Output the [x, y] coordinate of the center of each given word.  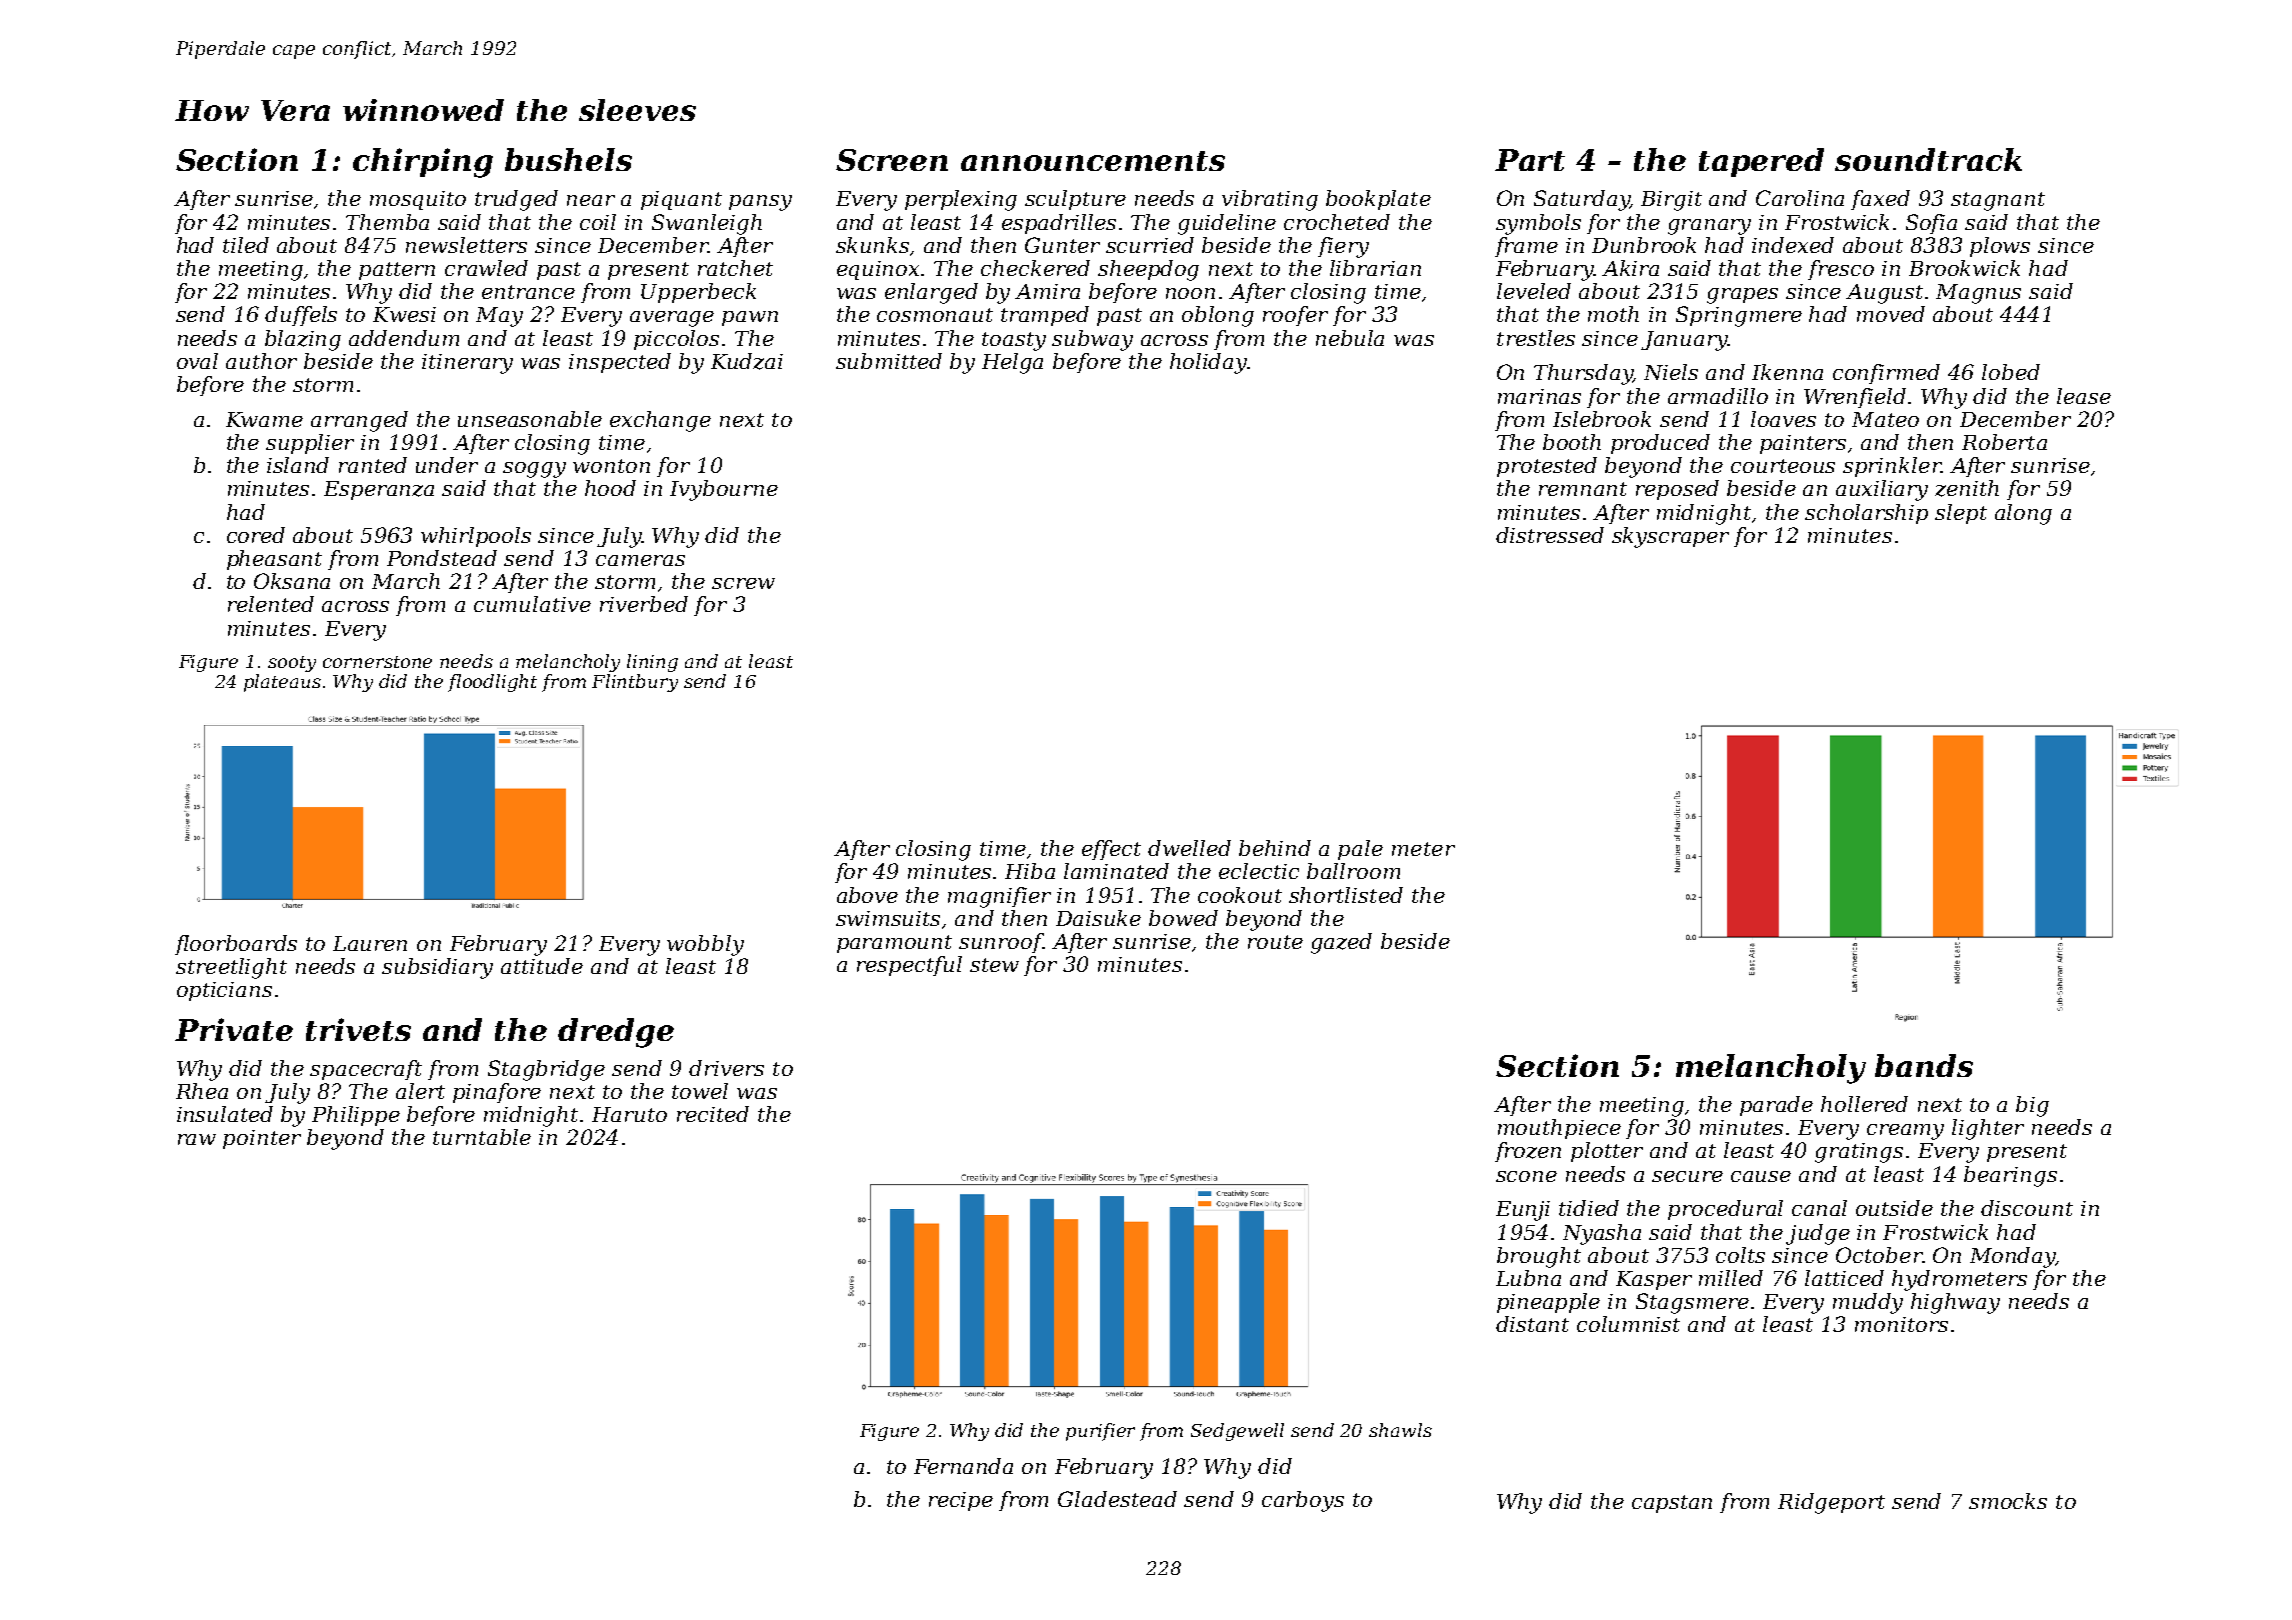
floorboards [236, 945]
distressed [1550, 535]
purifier [1100, 1432]
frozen [1528, 1152]
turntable [482, 1137]
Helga [1012, 363]
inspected [620, 363]
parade [1776, 1106]
